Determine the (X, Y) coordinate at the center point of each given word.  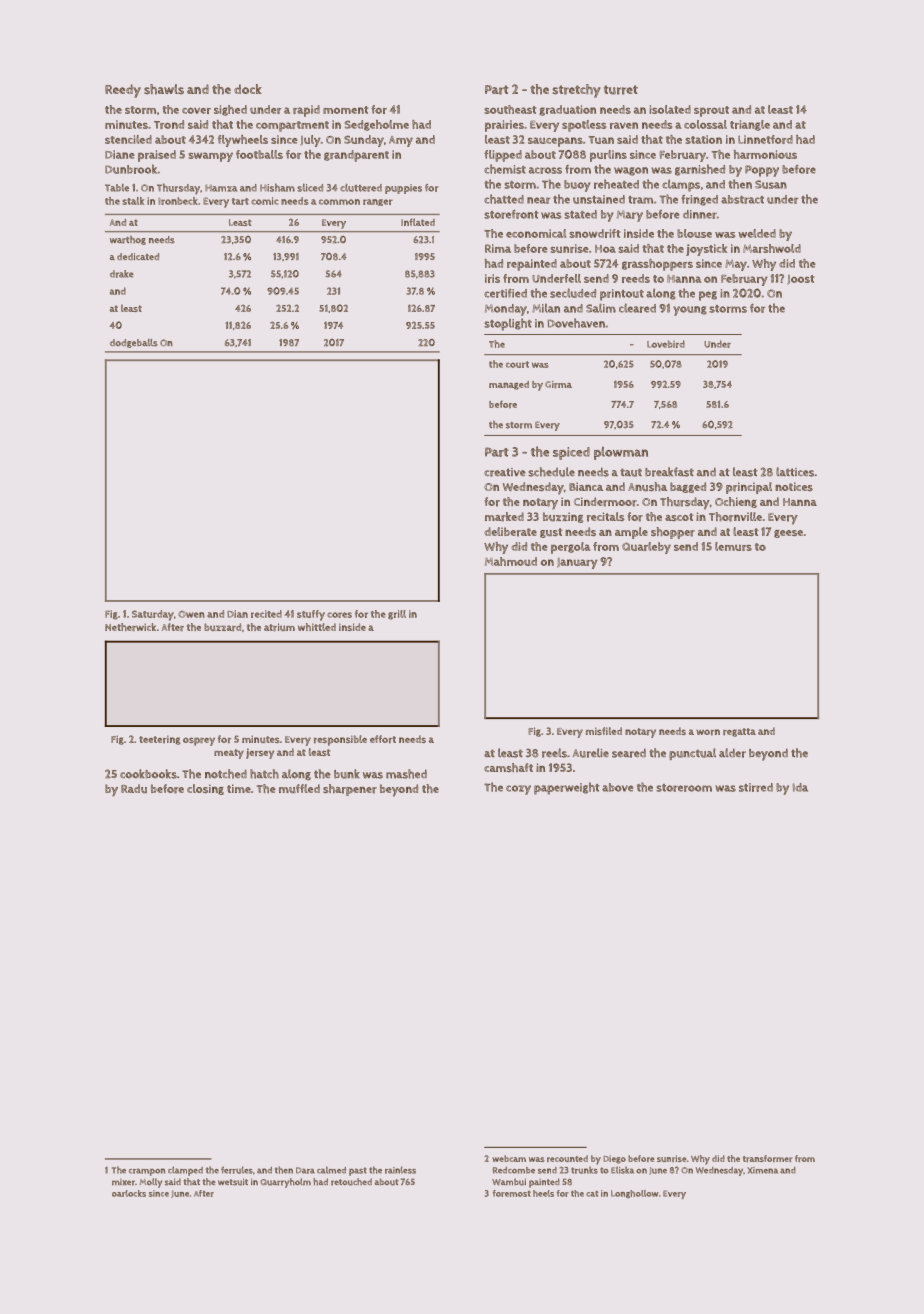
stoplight (508, 324)
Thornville (735, 517)
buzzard (222, 627)
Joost (800, 279)
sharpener (350, 790)
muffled (299, 788)
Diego (614, 1159)
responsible (340, 740)
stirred (756, 787)
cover (196, 111)
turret (621, 90)
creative (505, 472)
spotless (584, 126)
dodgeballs (134, 343)
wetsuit (233, 1182)
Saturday (153, 615)
